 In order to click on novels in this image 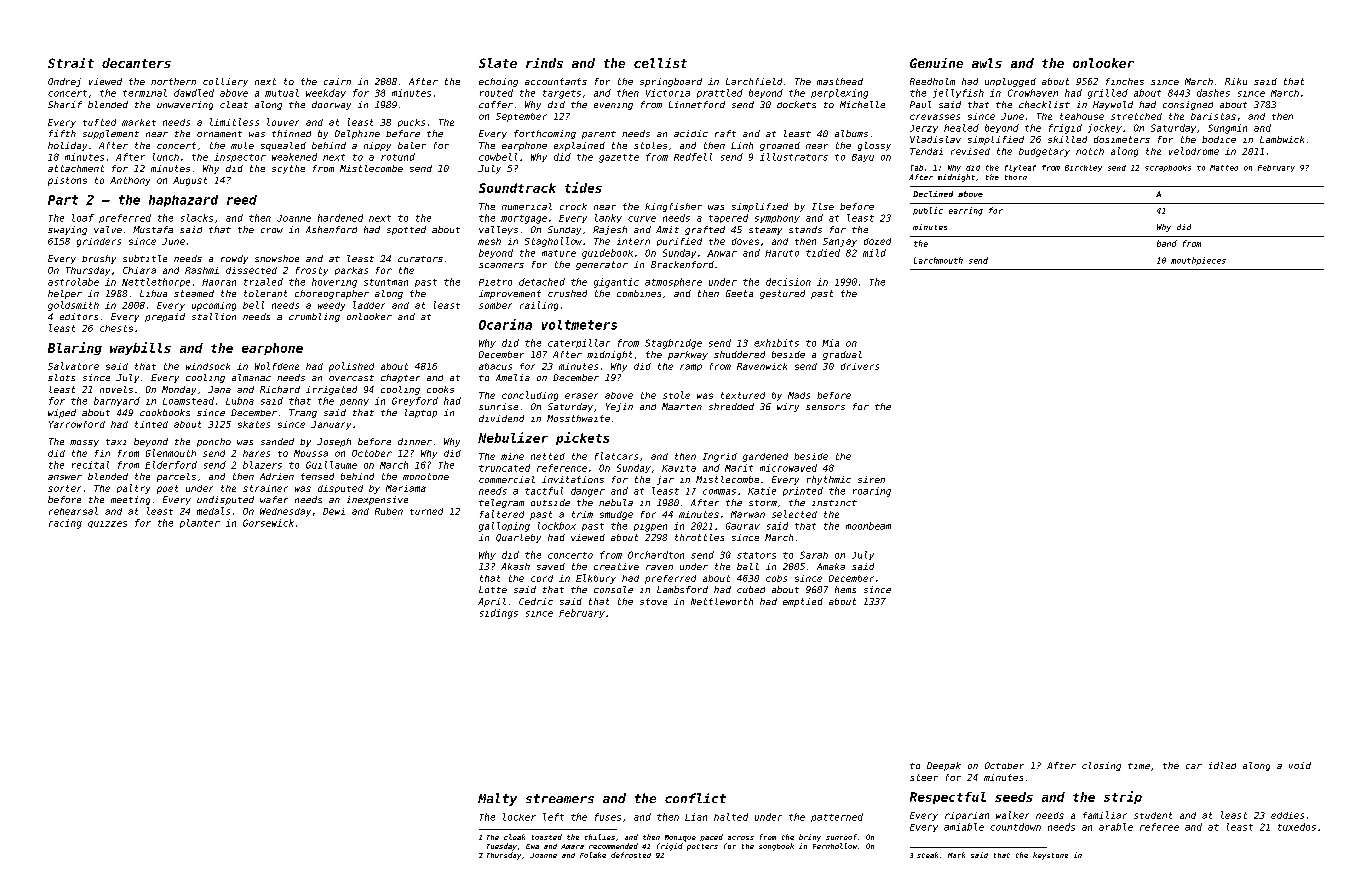, I will do `click(116, 389)`.
